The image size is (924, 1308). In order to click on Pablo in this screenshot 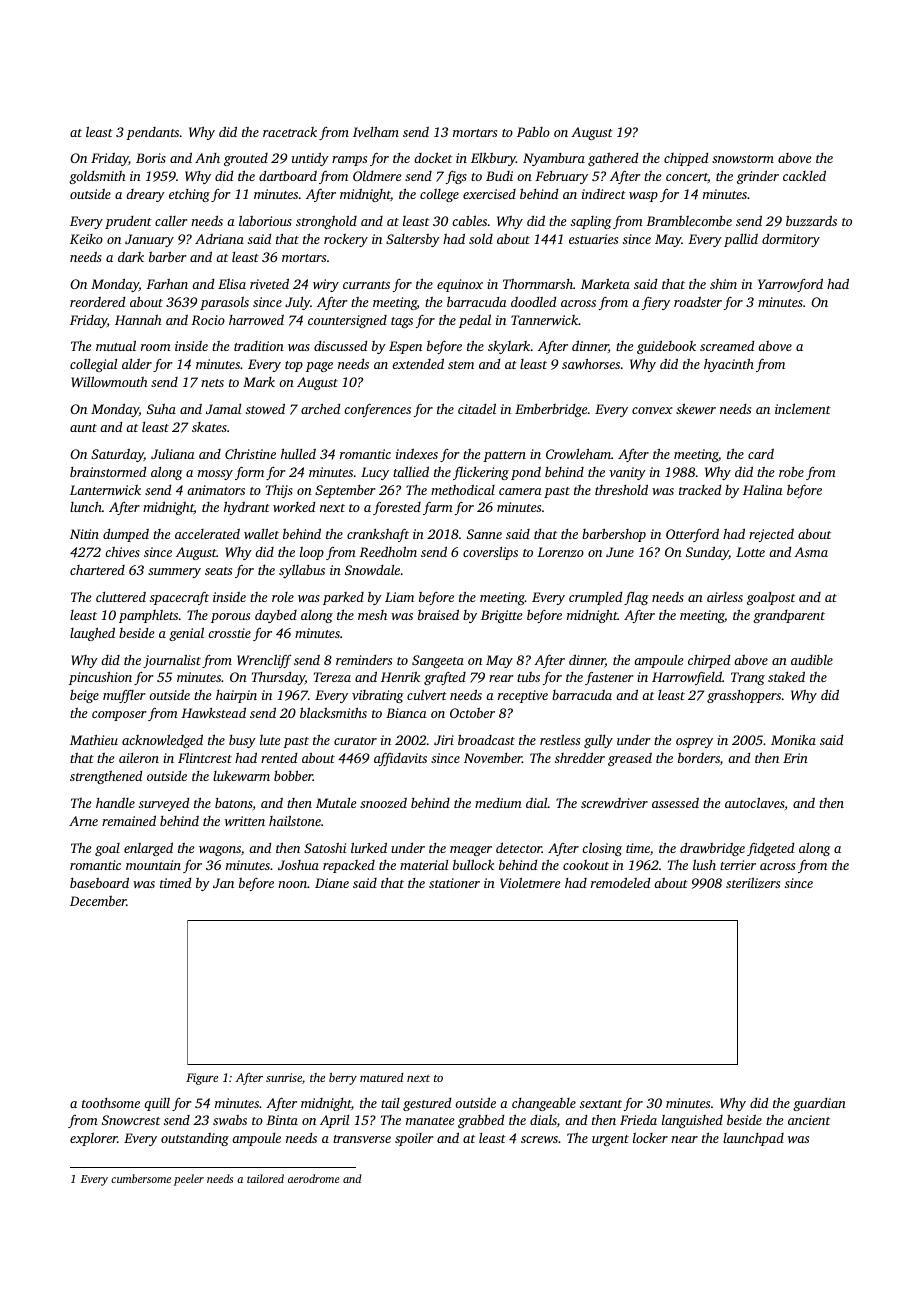, I will do `click(533, 132)`.
